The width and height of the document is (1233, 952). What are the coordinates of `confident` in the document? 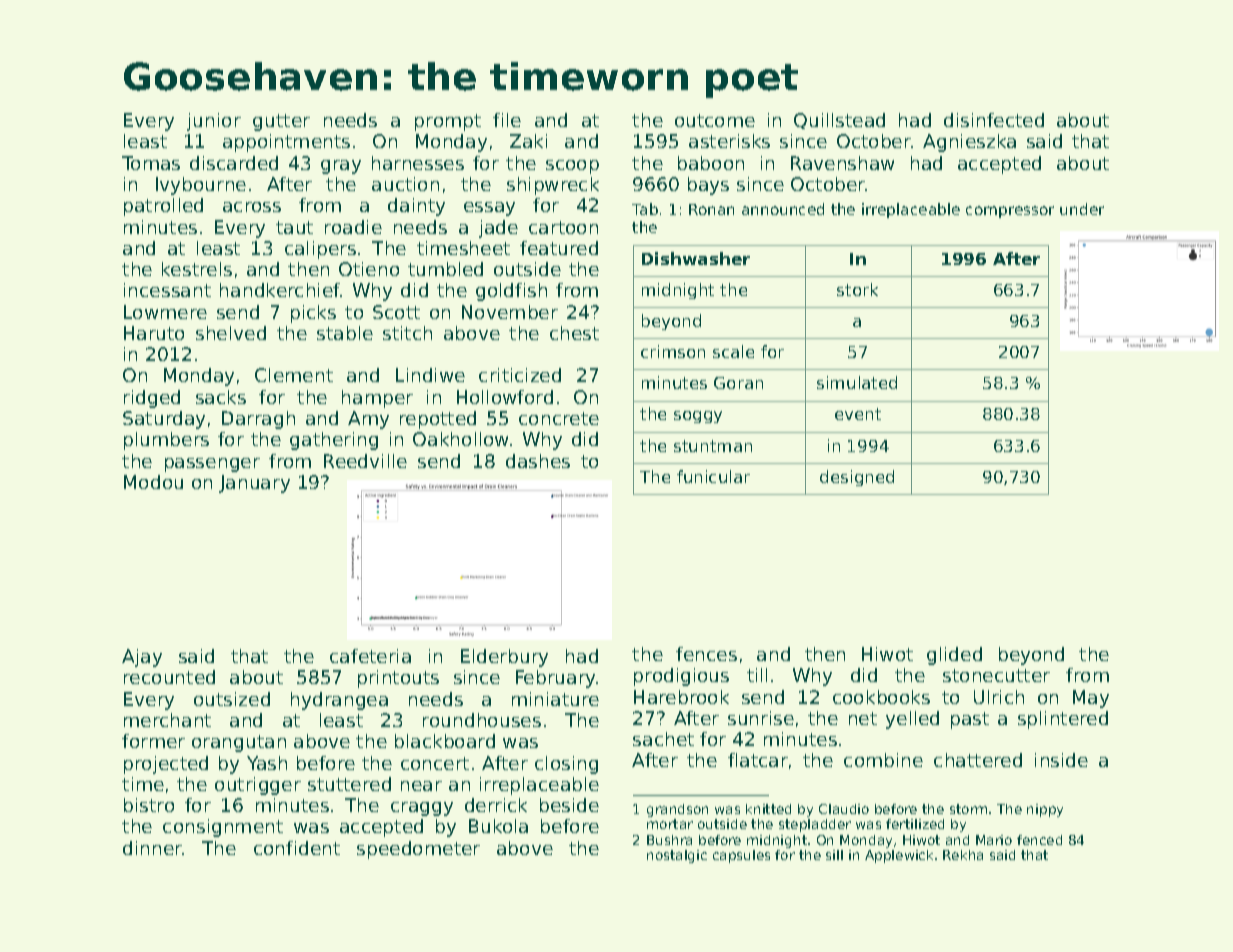 It's located at (297, 848).
